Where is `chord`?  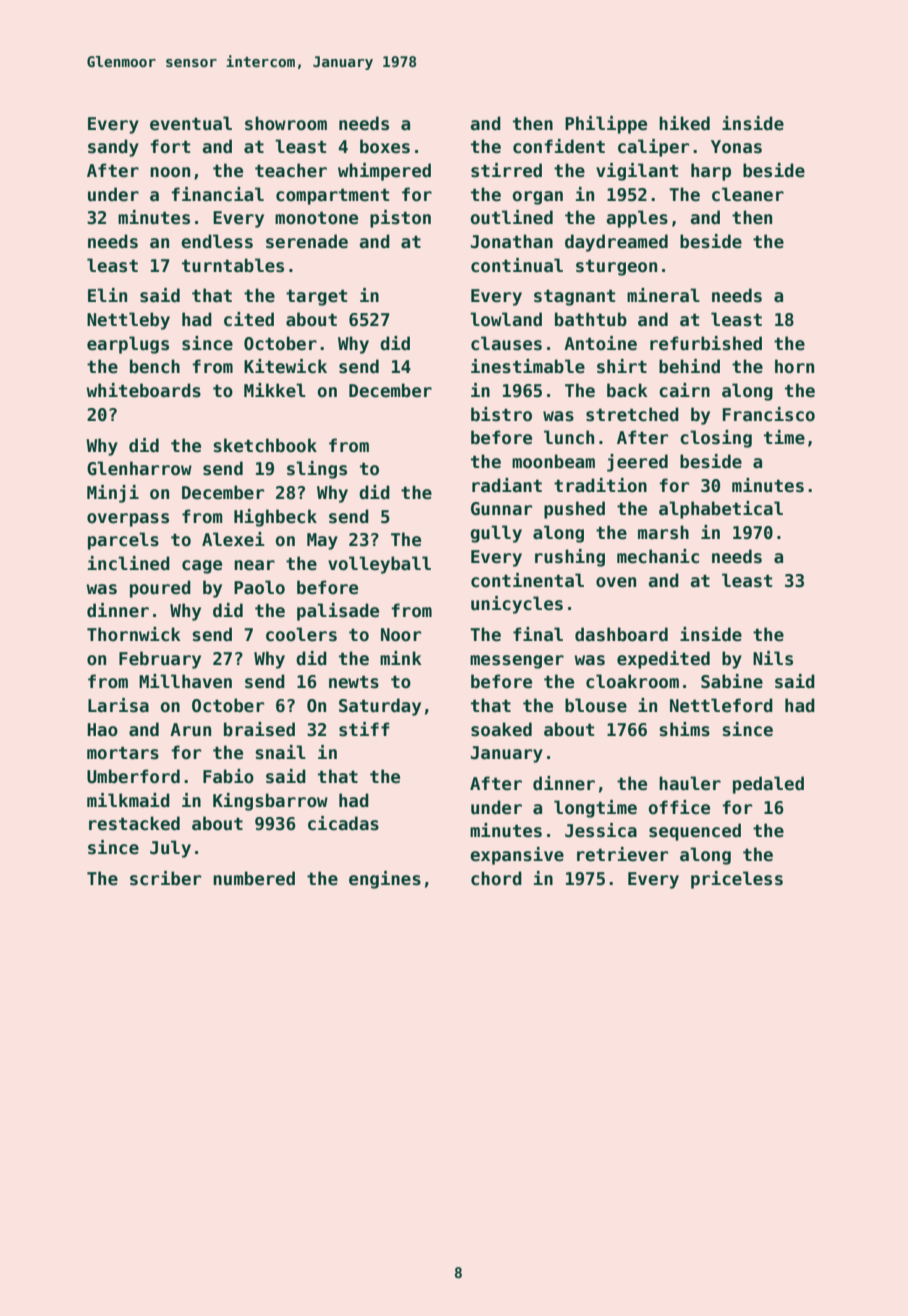
chord is located at coordinates (496, 878).
